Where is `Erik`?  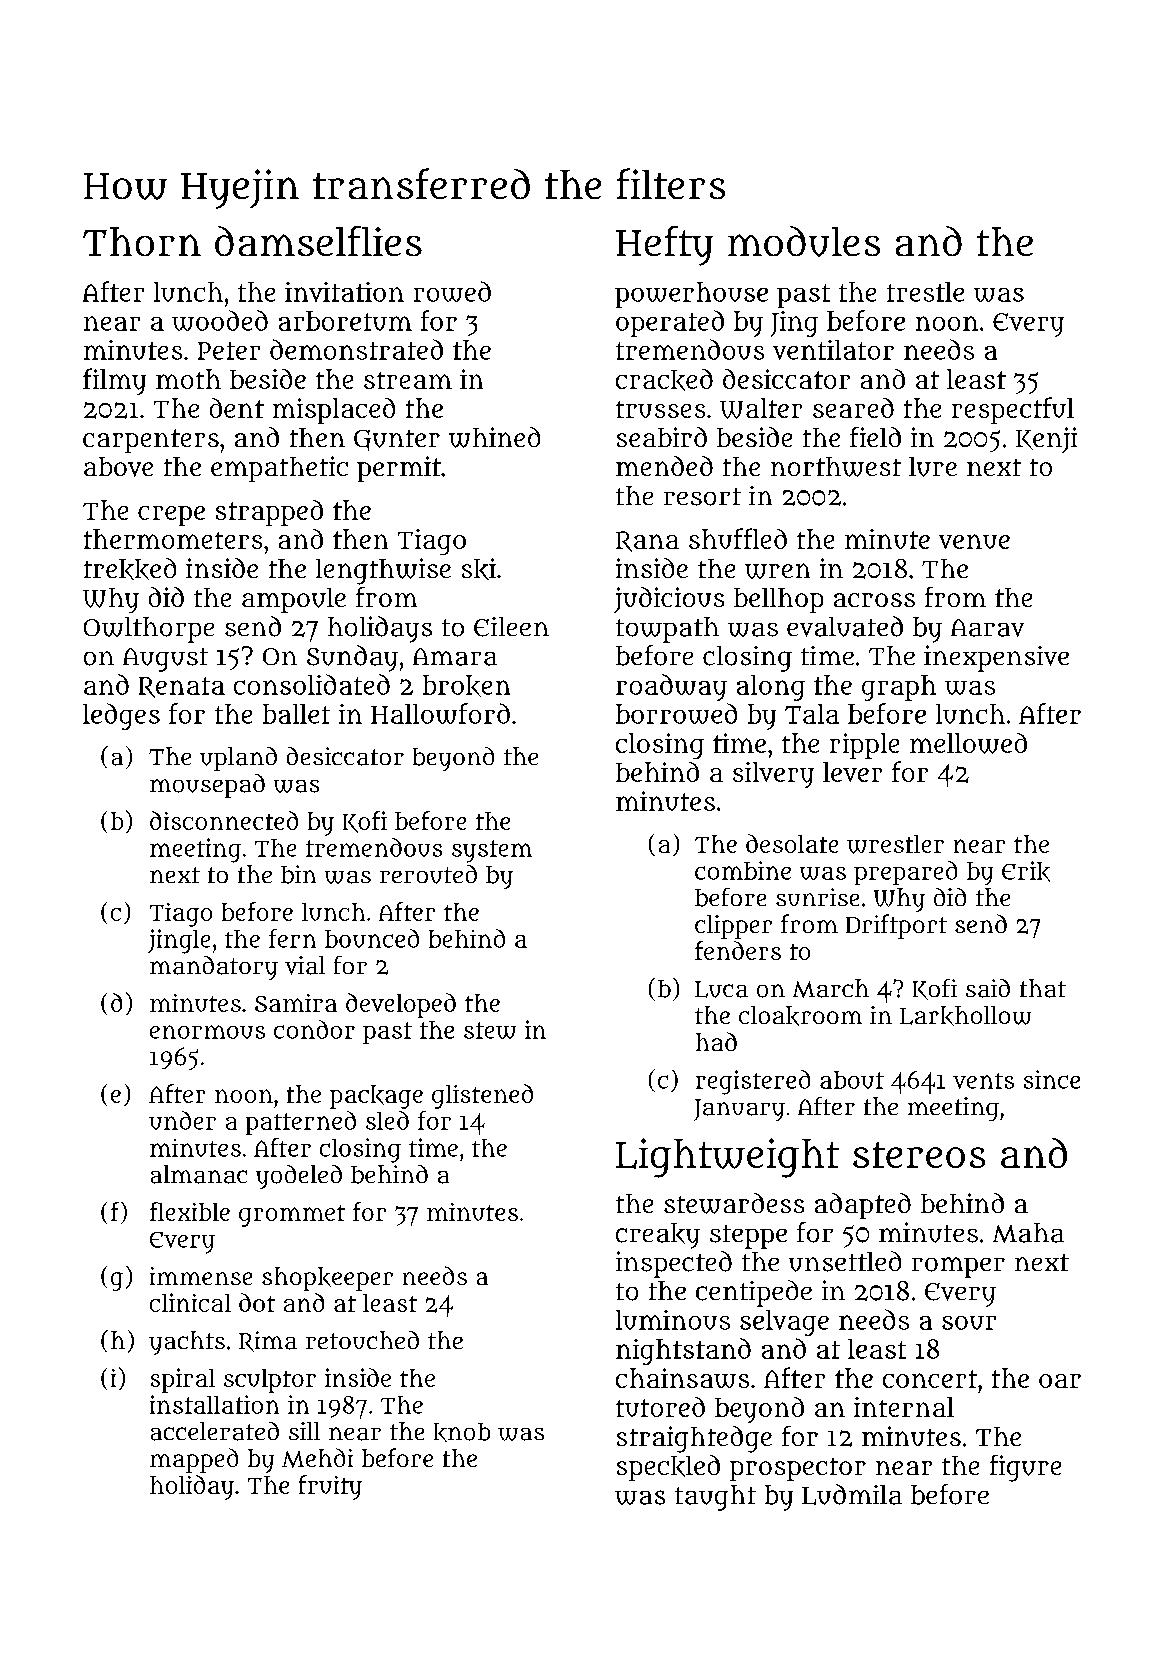 Erik is located at coordinates (1026, 871).
